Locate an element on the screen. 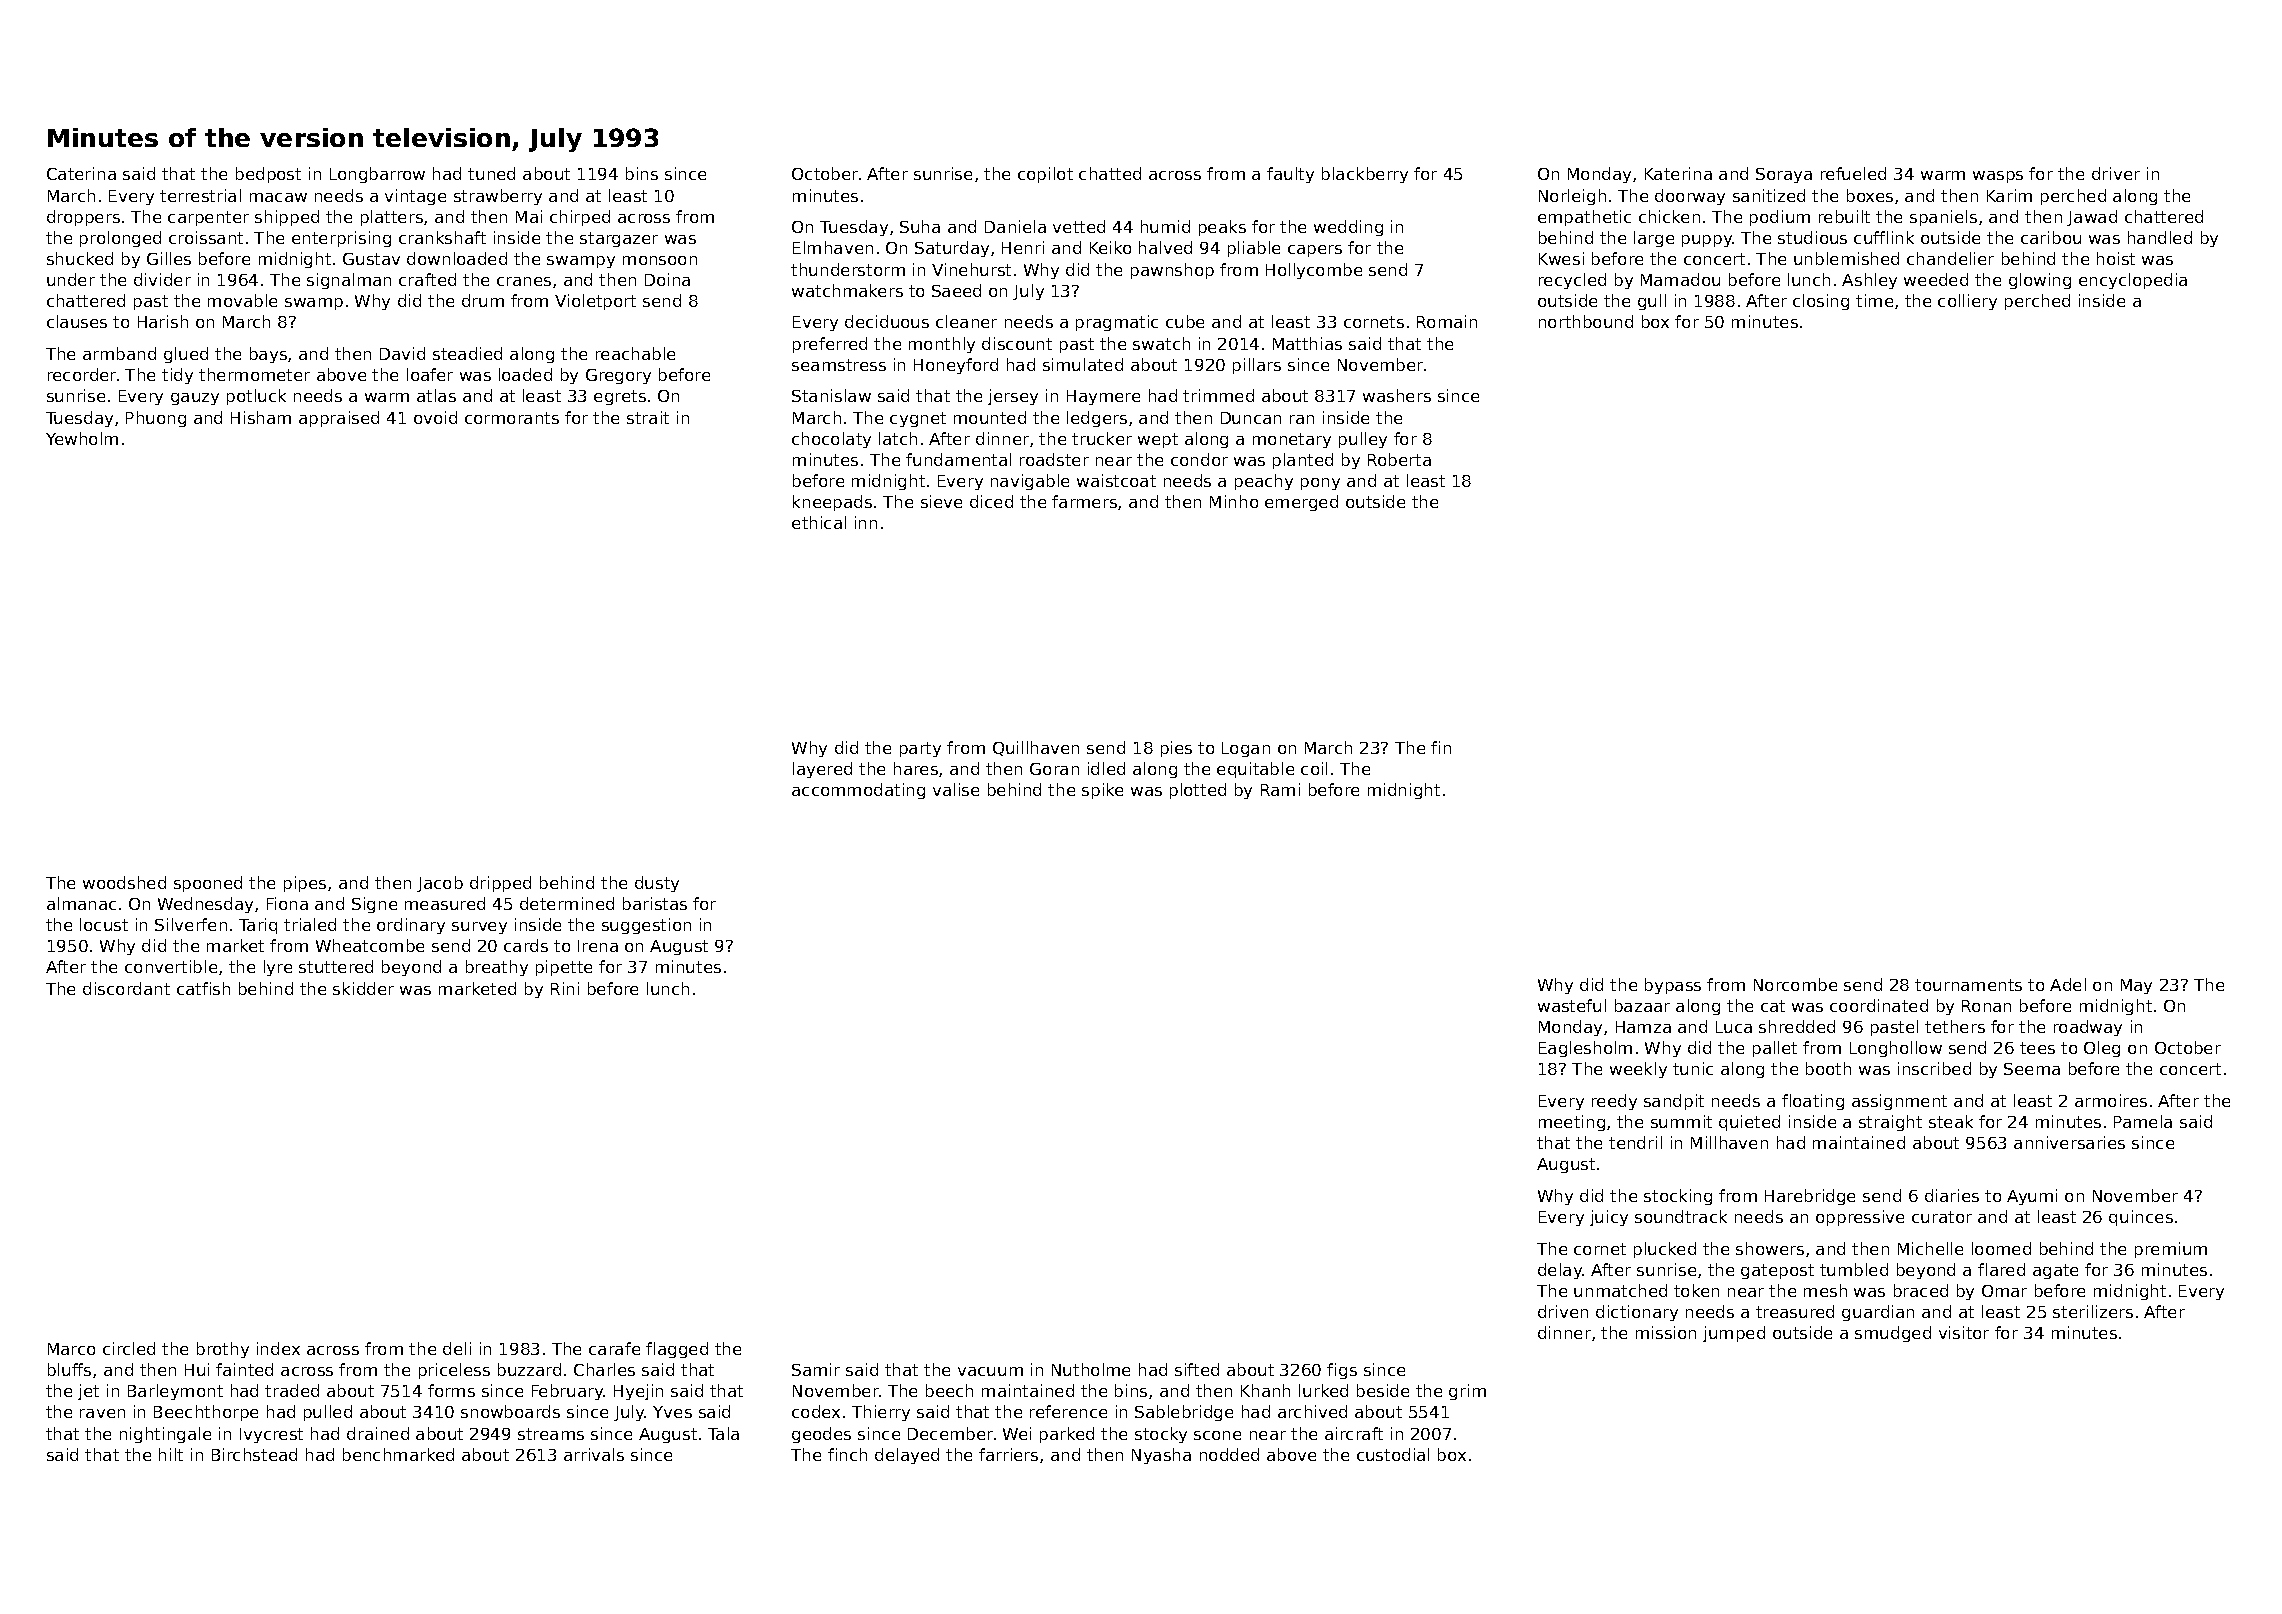 Image resolution: width=2282 pixels, height=1614 pixels. cormorants is located at coordinates (512, 418).
